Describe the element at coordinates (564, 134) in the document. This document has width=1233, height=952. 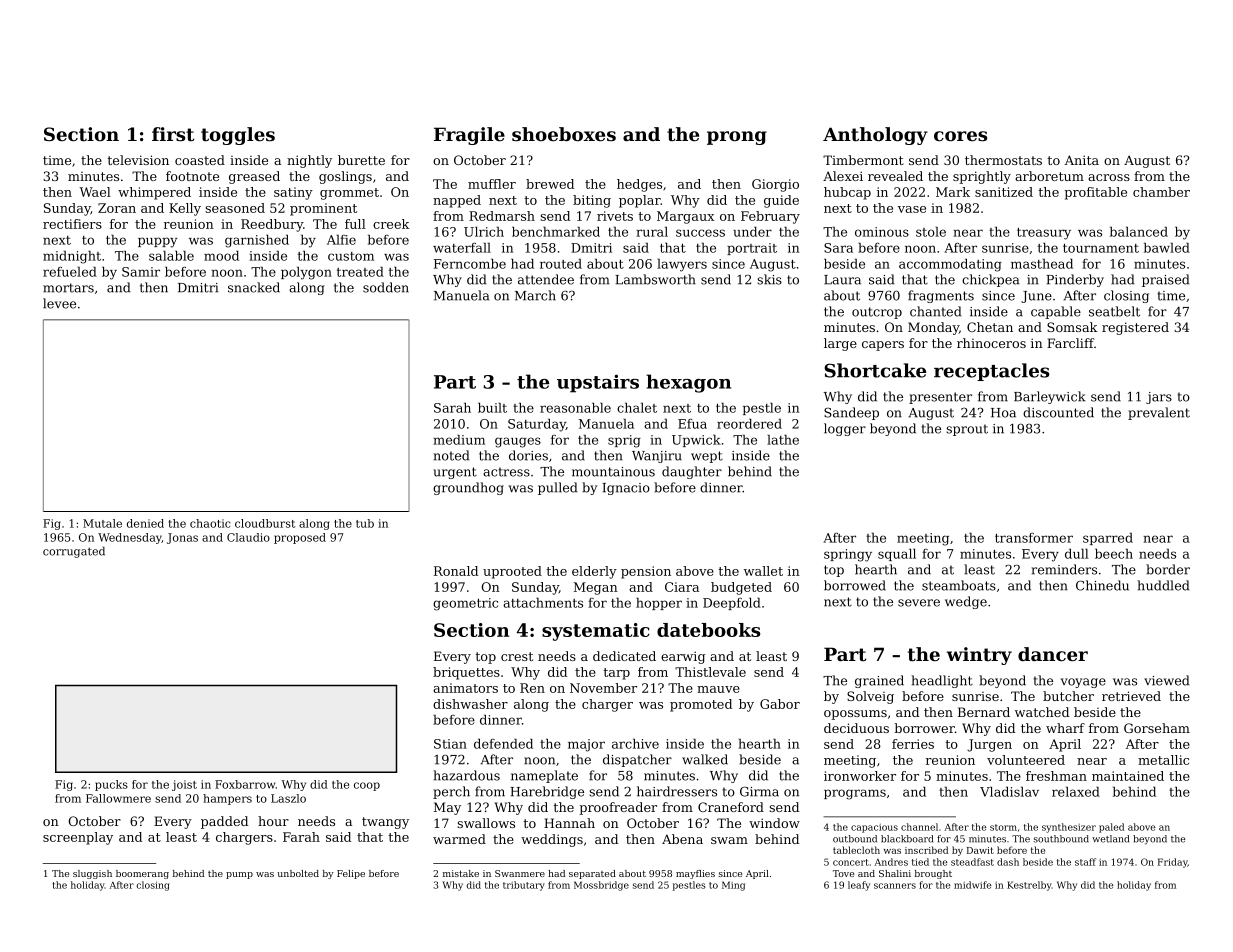
I see `shoeboxes` at that location.
